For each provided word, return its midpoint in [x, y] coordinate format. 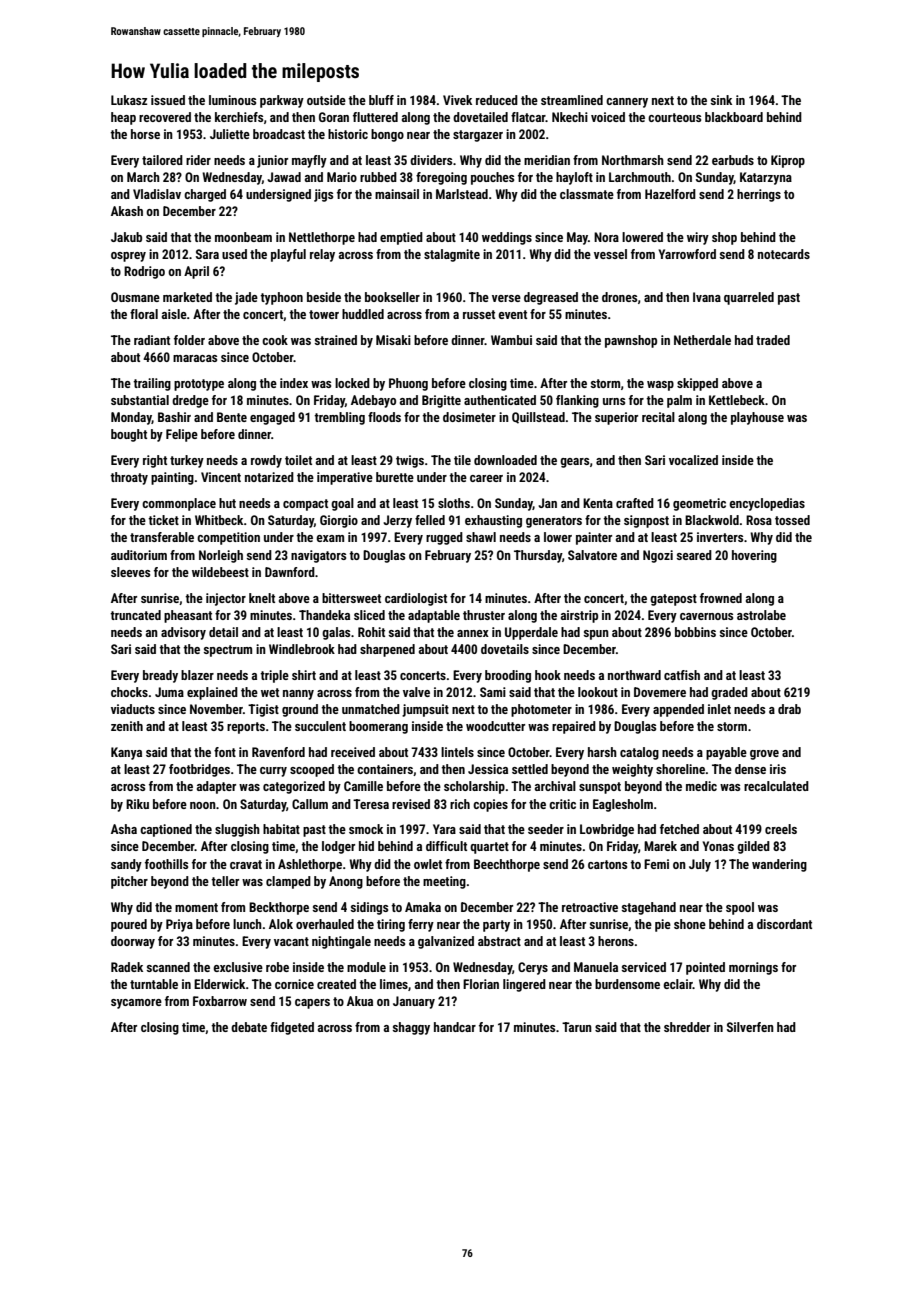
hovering [754, 556]
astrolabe [761, 615]
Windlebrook [302, 649]
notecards [784, 254]
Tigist [263, 710]
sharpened [387, 650]
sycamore [136, 1004]
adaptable [434, 616]
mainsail [397, 194]
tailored [162, 160]
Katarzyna [766, 178]
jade [246, 298]
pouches [492, 178]
